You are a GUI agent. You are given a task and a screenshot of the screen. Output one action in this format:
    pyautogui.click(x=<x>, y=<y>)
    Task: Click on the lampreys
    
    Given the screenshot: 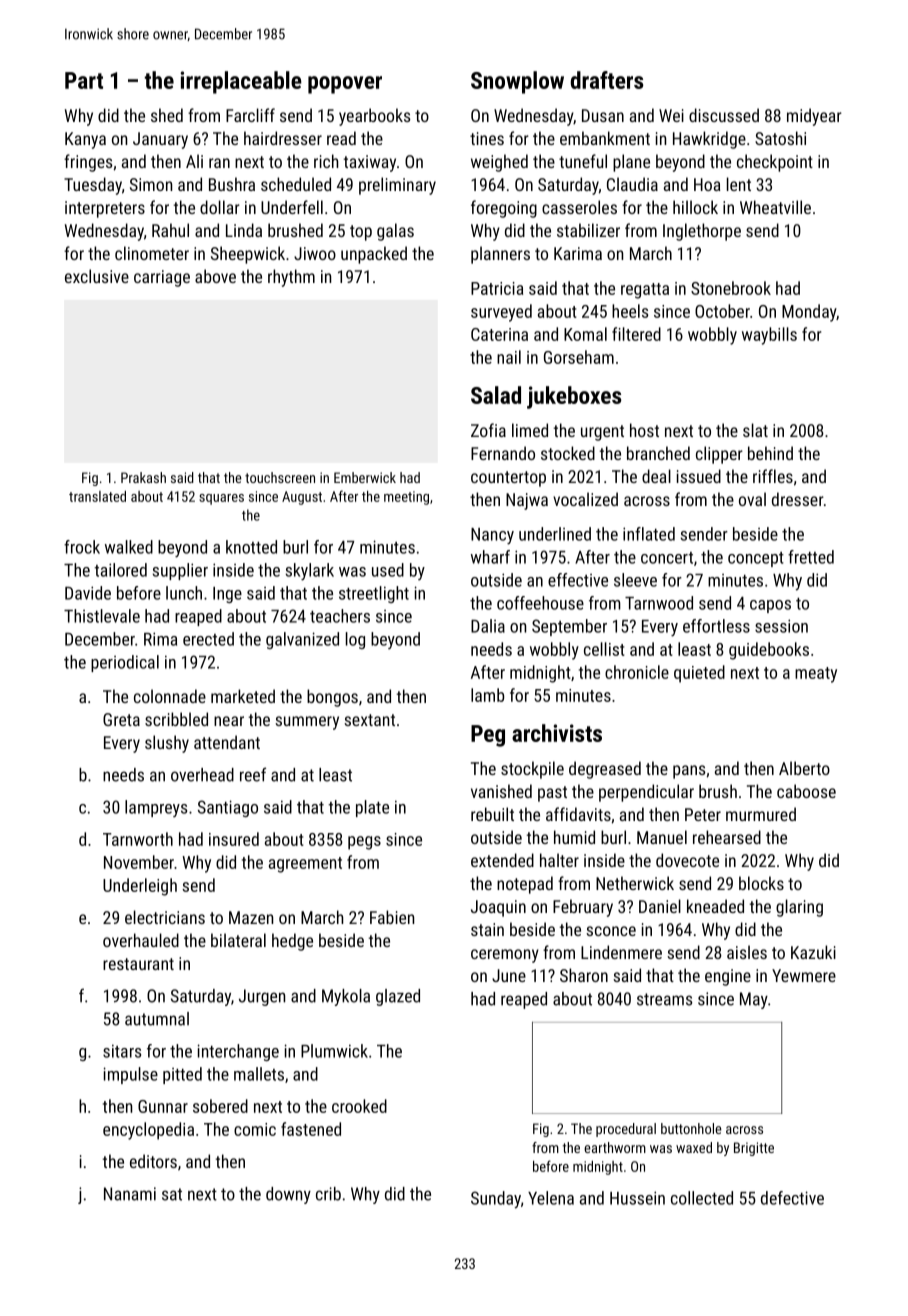 What is the action you would take?
    pyautogui.click(x=156, y=808)
